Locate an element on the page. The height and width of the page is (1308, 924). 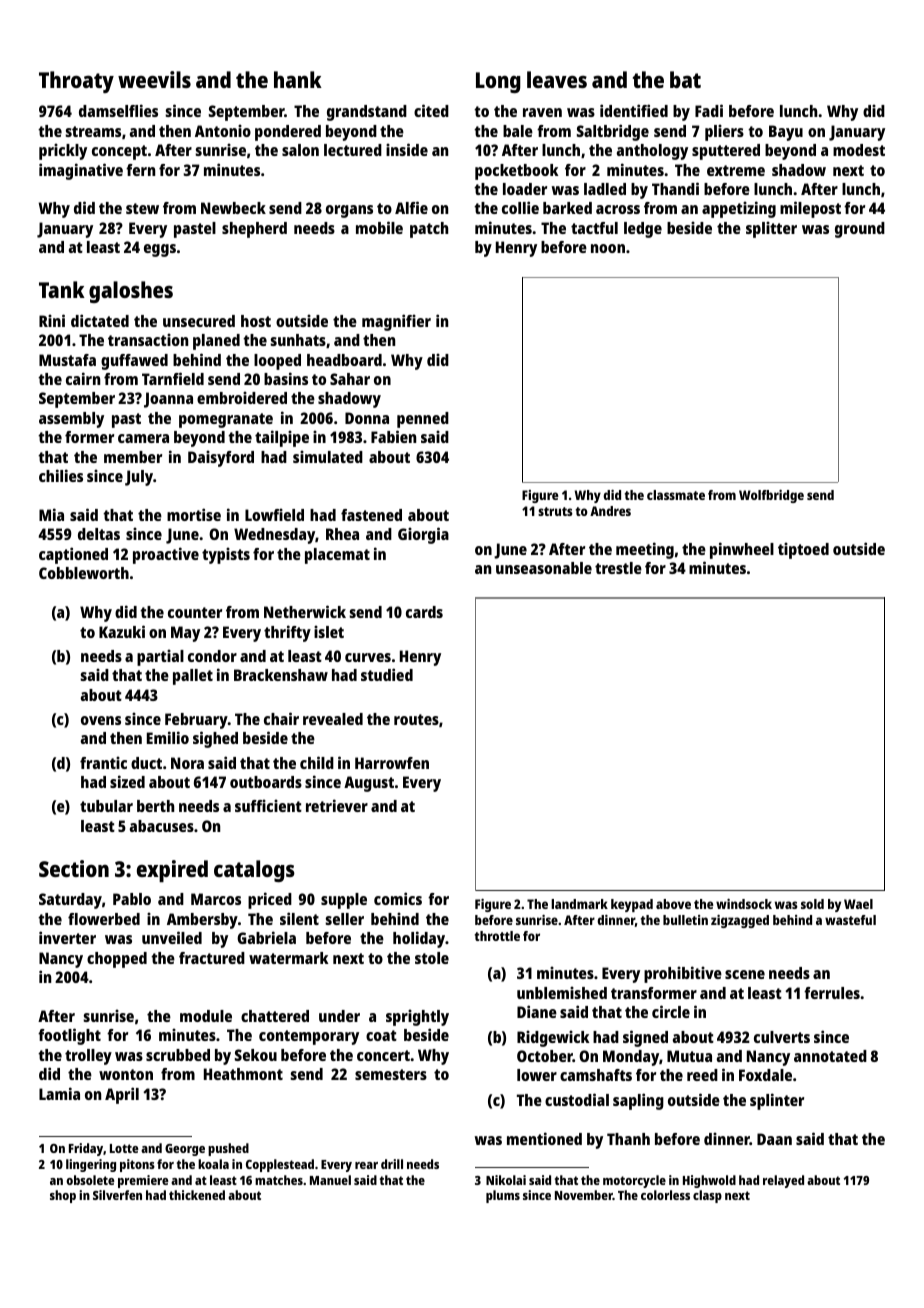
pocketbook is located at coordinates (516, 172).
